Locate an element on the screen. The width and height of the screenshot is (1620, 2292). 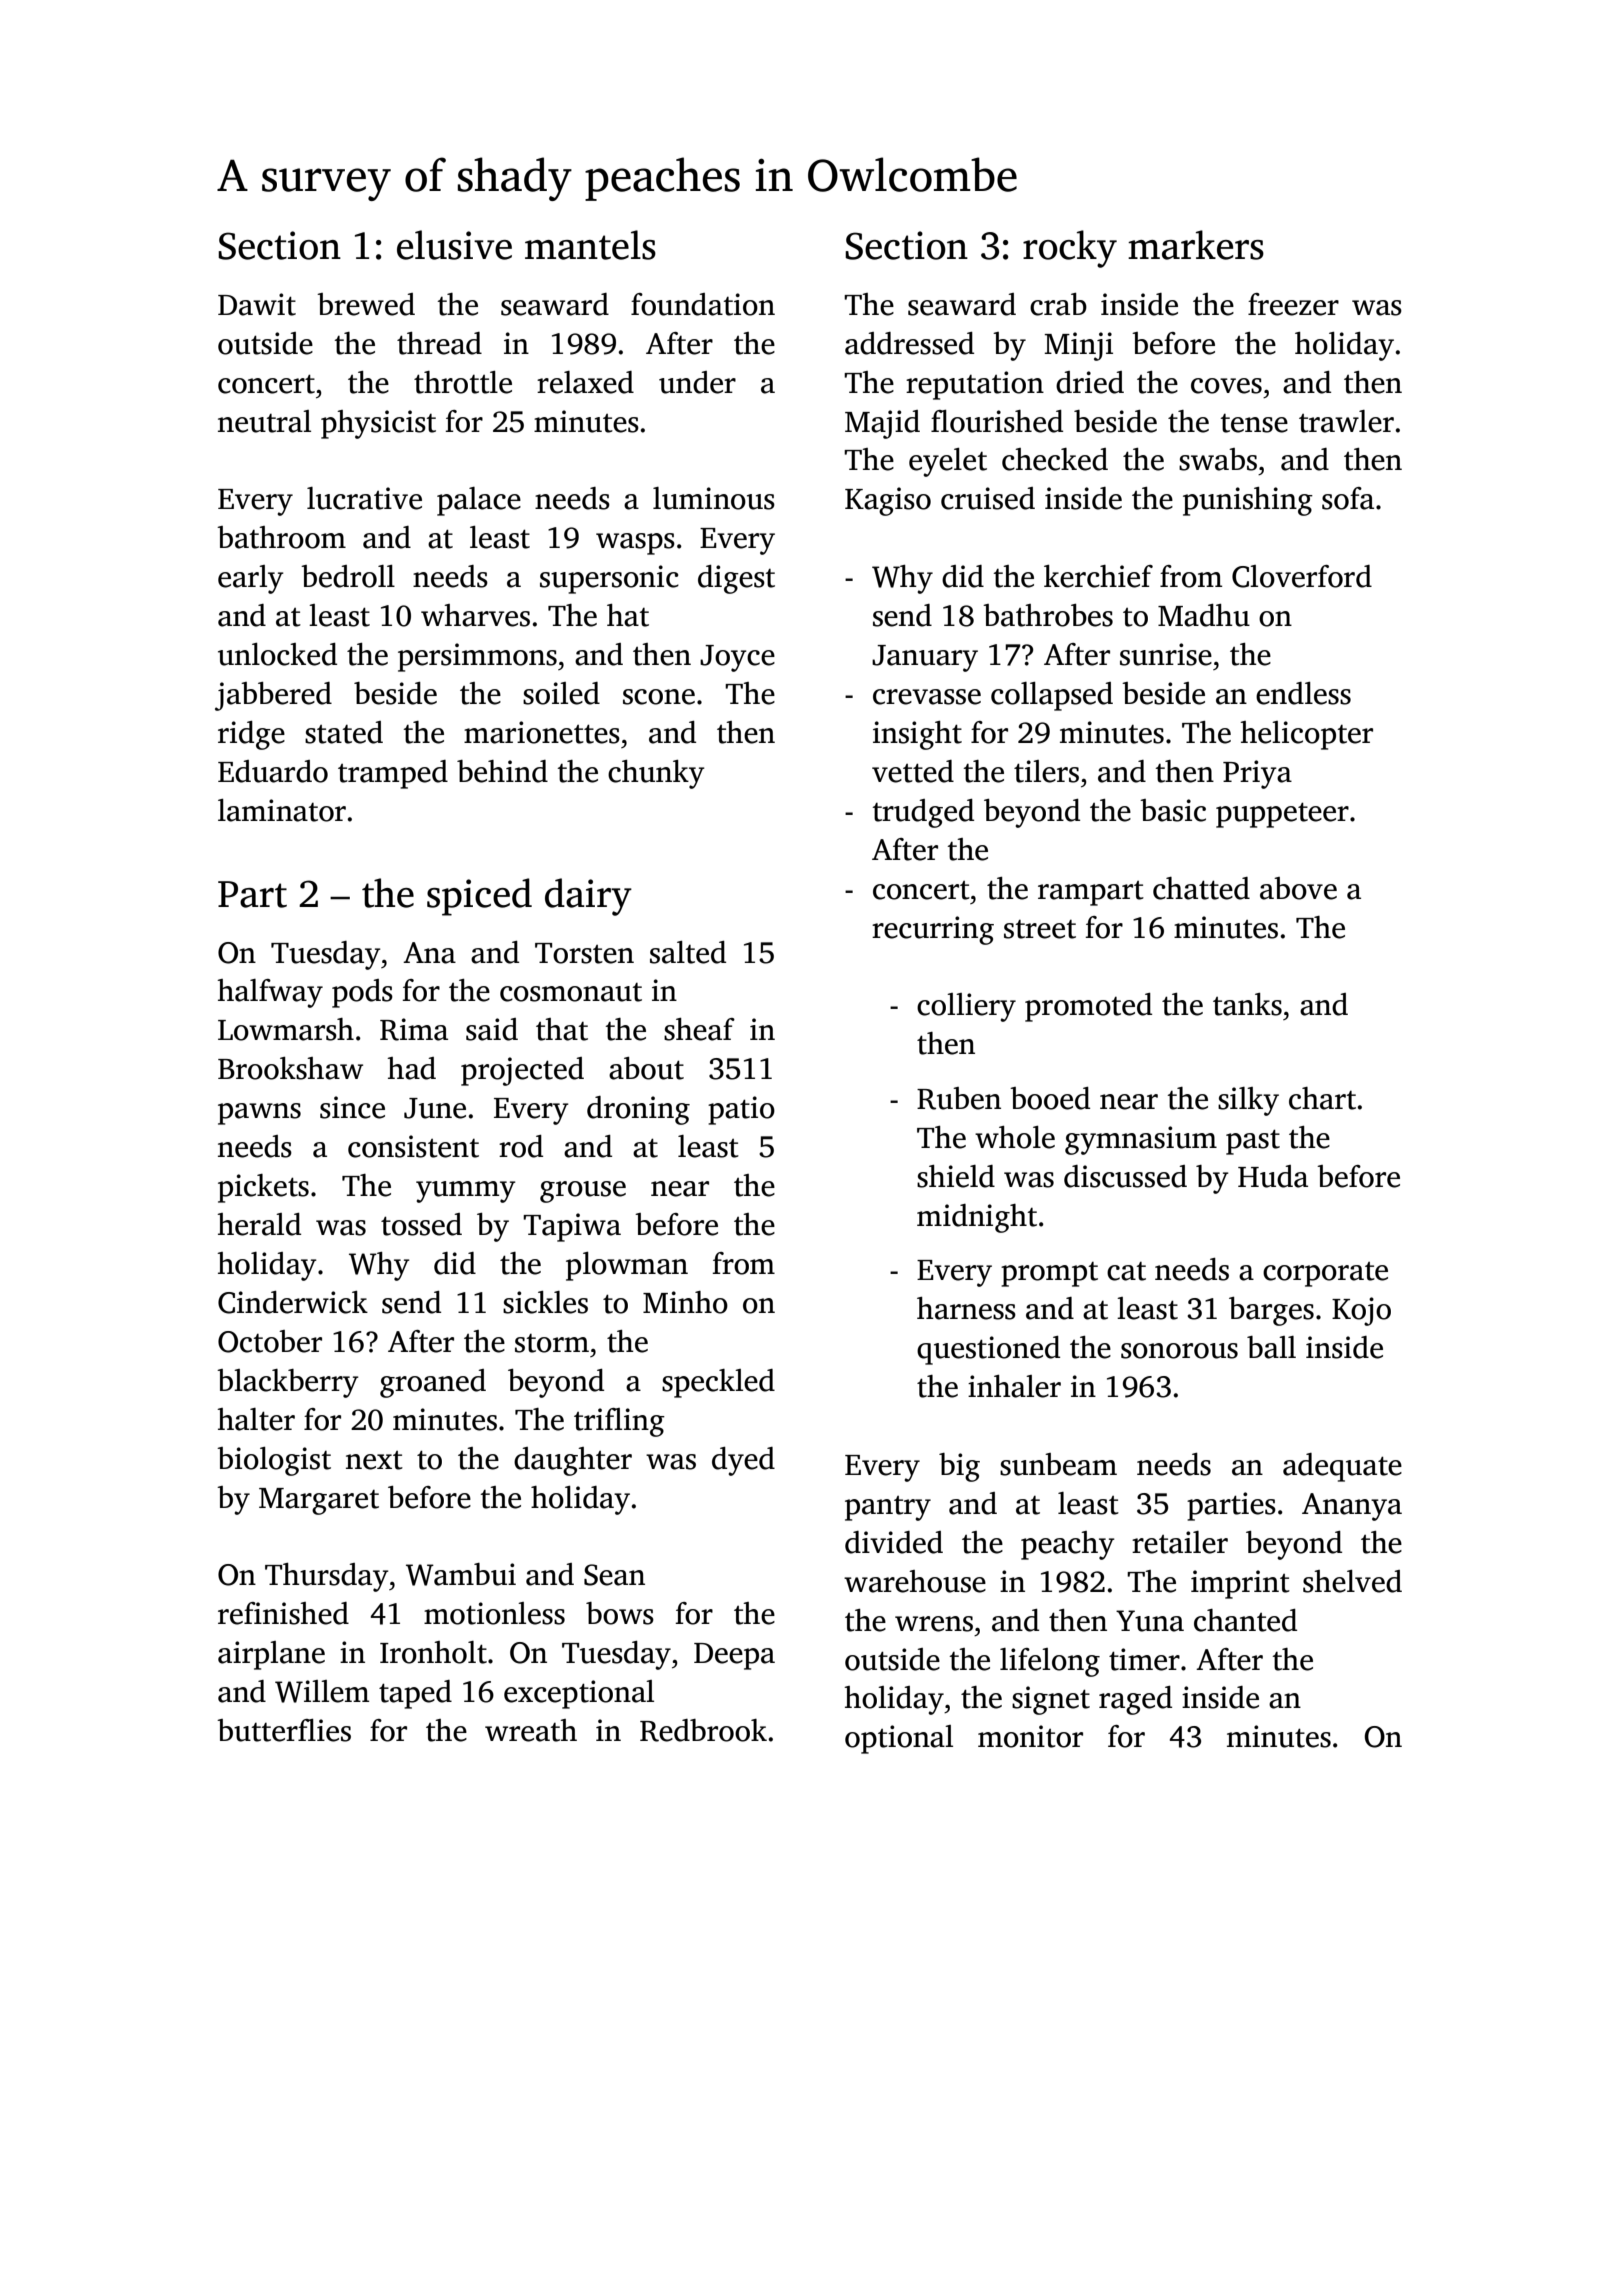
halter is located at coordinates (256, 1419).
